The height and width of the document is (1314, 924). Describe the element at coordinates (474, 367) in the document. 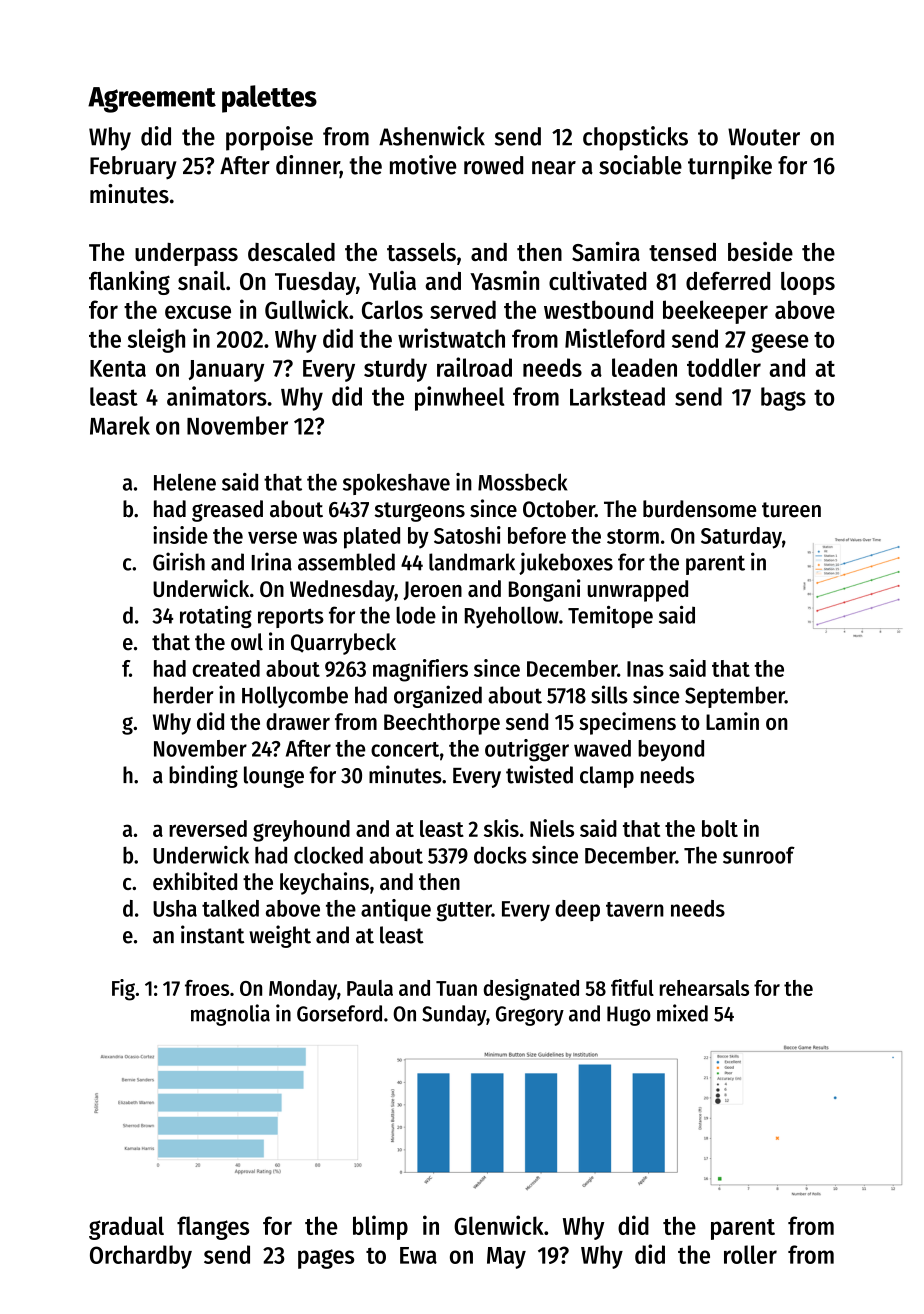

I see `railroad` at that location.
